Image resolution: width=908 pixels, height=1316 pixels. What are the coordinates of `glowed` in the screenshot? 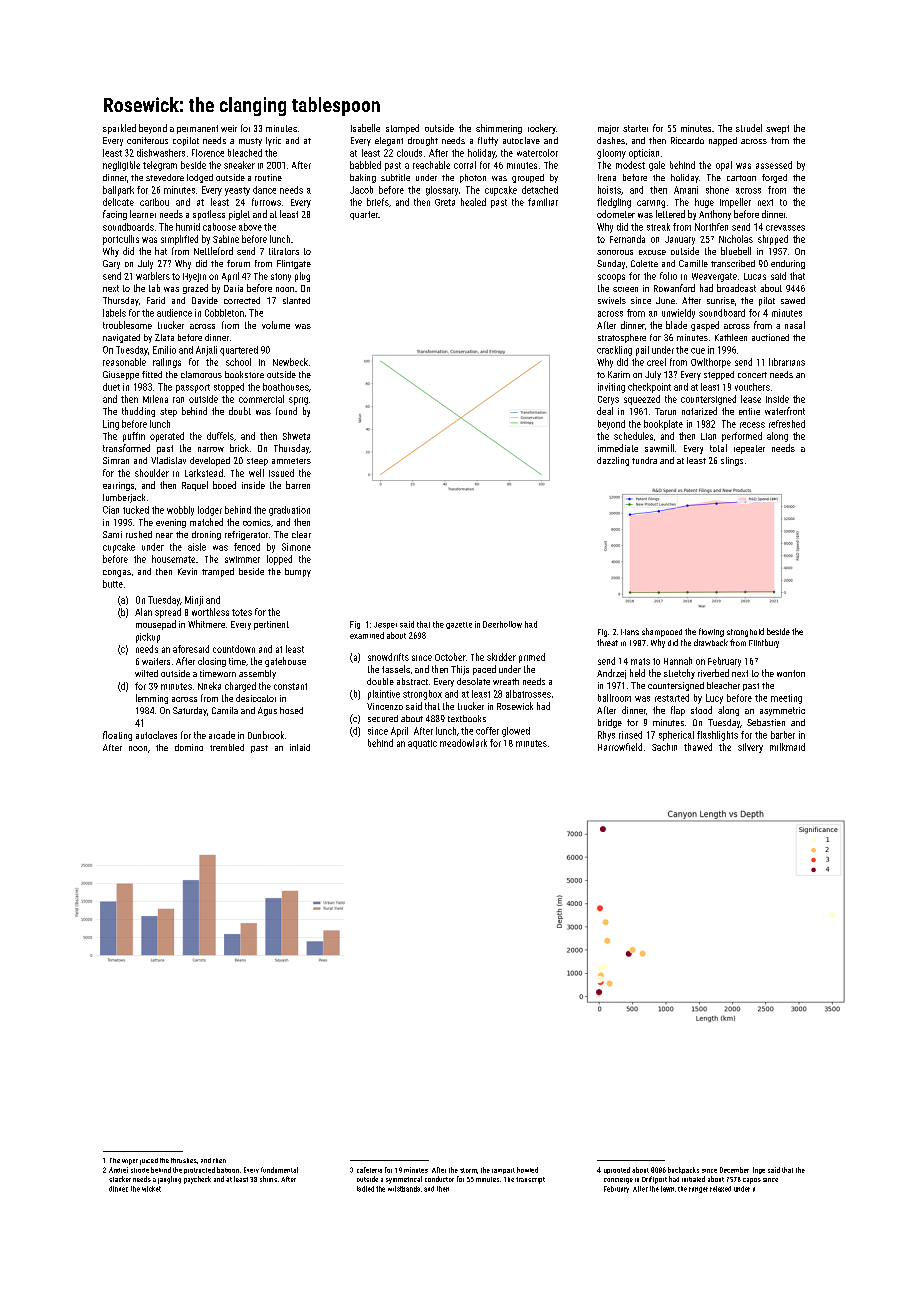 It's located at (516, 732).
